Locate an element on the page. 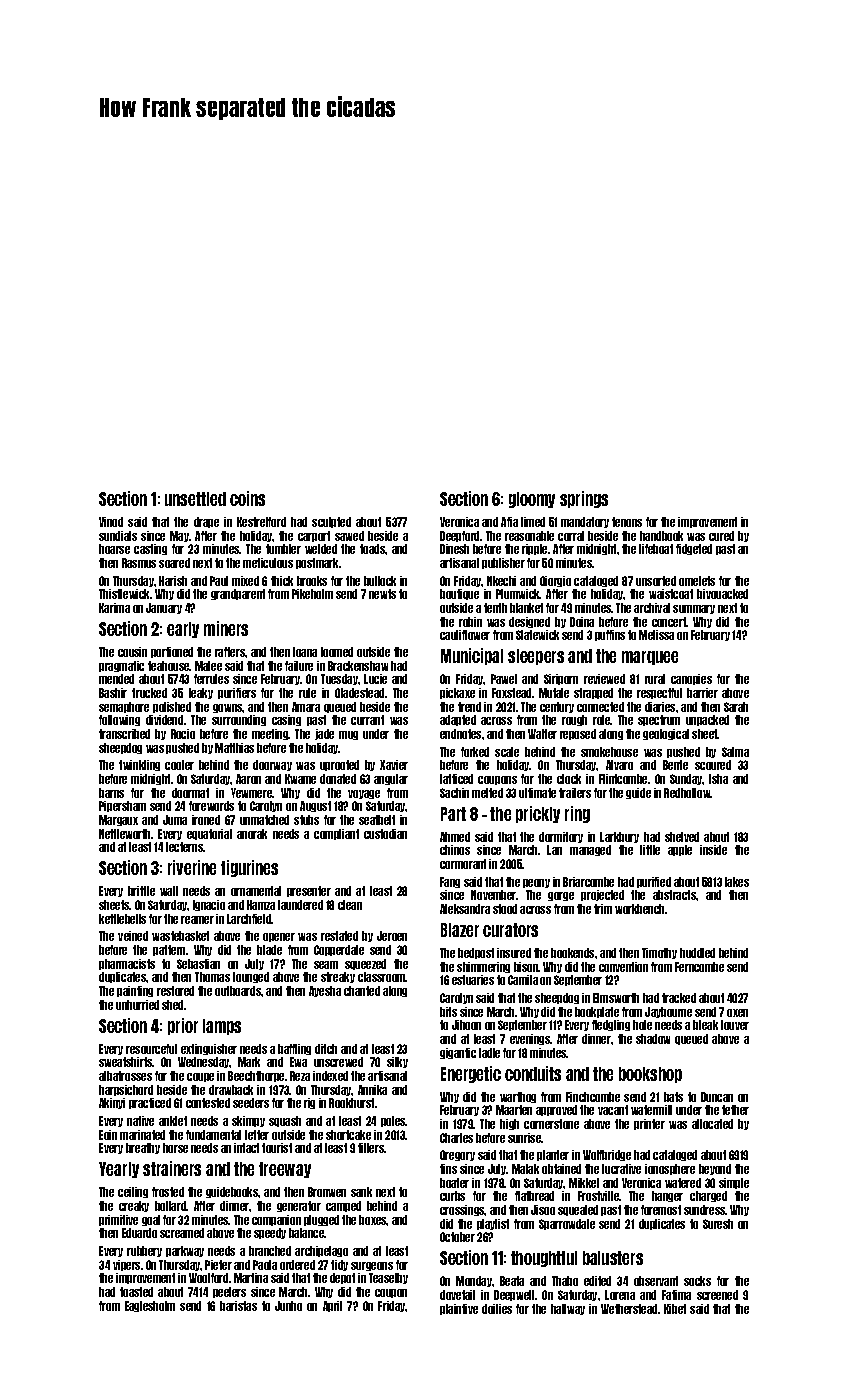 This image has height=1400, width=849. gloomy is located at coordinates (532, 500).
